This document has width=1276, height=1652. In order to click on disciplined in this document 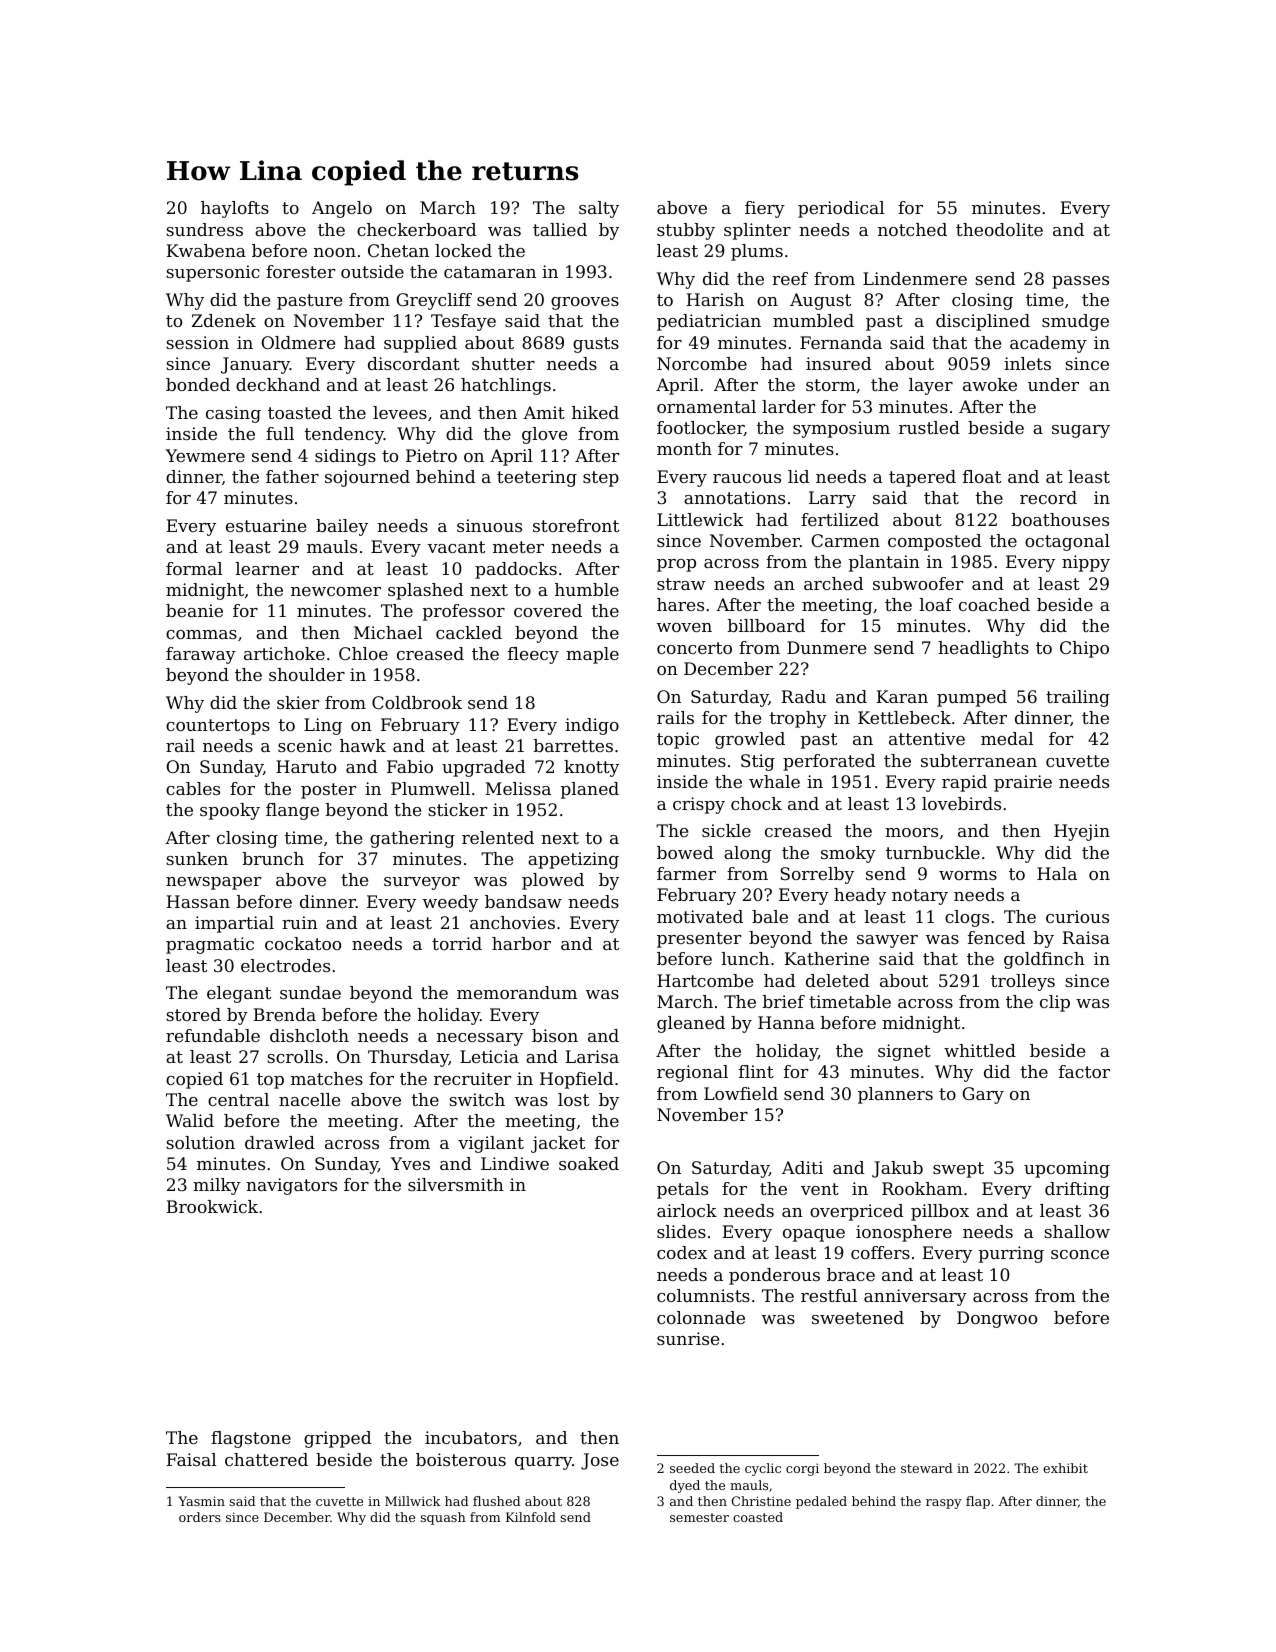, I will do `click(983, 322)`.
